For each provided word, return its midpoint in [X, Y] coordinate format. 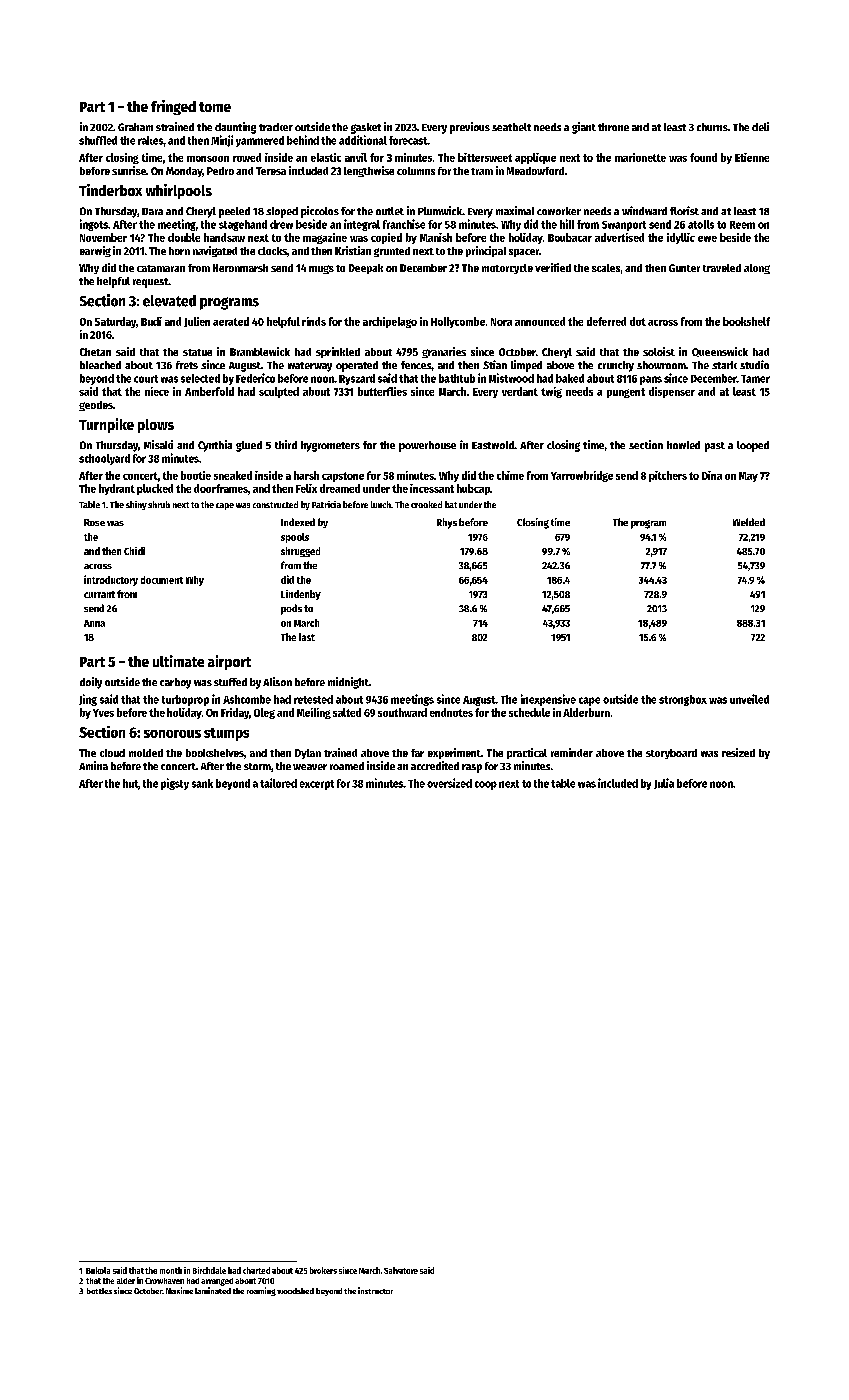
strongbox [683, 700]
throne [613, 127]
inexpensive [548, 700]
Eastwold [493, 445]
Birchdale [209, 1270]
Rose [94, 522]
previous [470, 128]
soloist [659, 351]
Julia [664, 783]
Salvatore [401, 1270]
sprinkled [338, 352]
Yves [103, 713]
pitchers [668, 476]
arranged [217, 1282]
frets [187, 365]
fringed [173, 107]
